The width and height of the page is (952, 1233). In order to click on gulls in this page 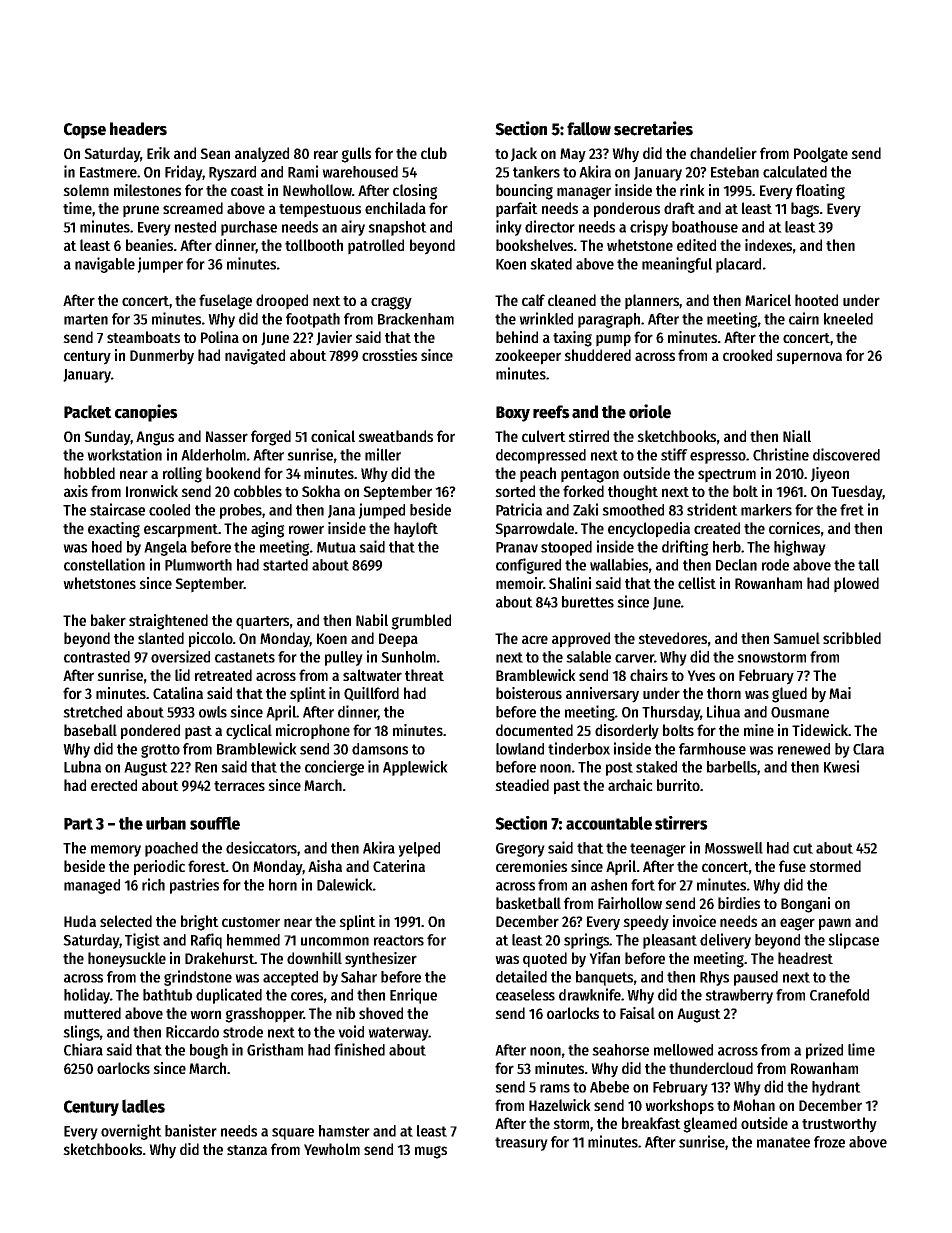, I will do `click(356, 155)`.
